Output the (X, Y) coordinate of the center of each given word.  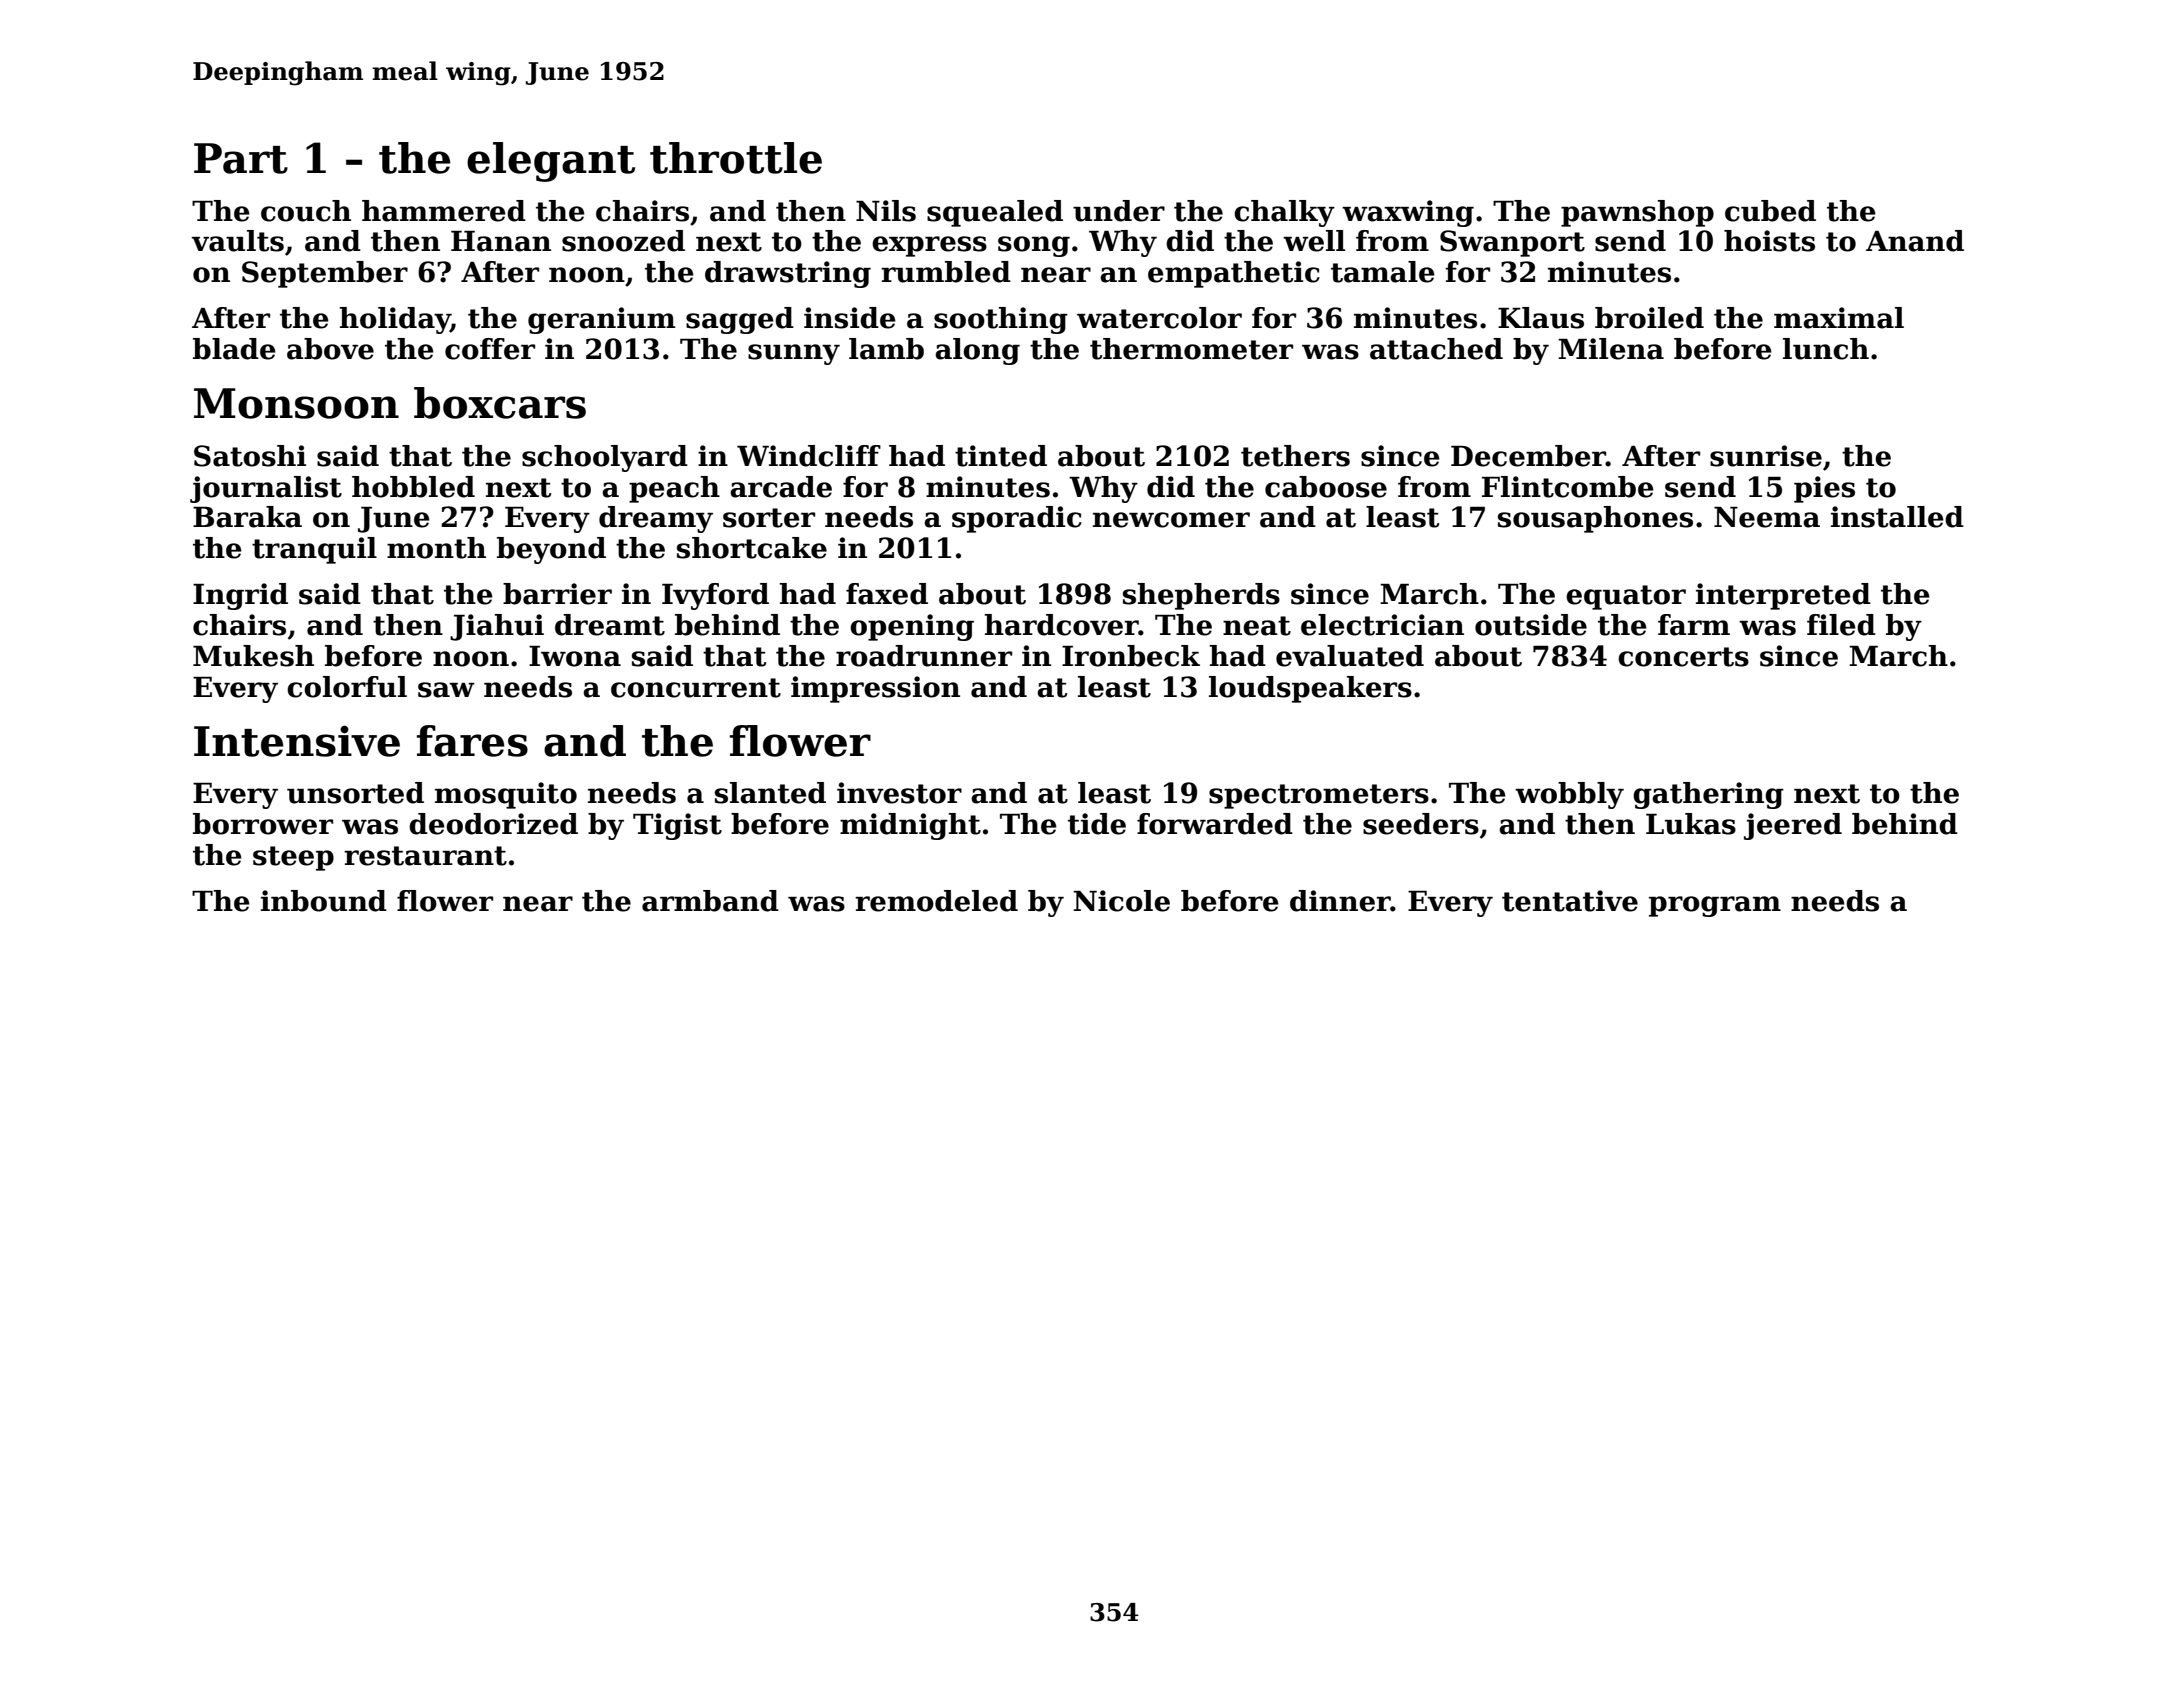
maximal (1839, 318)
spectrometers (1319, 796)
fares (472, 741)
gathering (1708, 795)
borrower (263, 824)
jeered (1793, 826)
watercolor (1159, 318)
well (1314, 241)
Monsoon (296, 403)
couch (306, 211)
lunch (1826, 349)
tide (1097, 824)
